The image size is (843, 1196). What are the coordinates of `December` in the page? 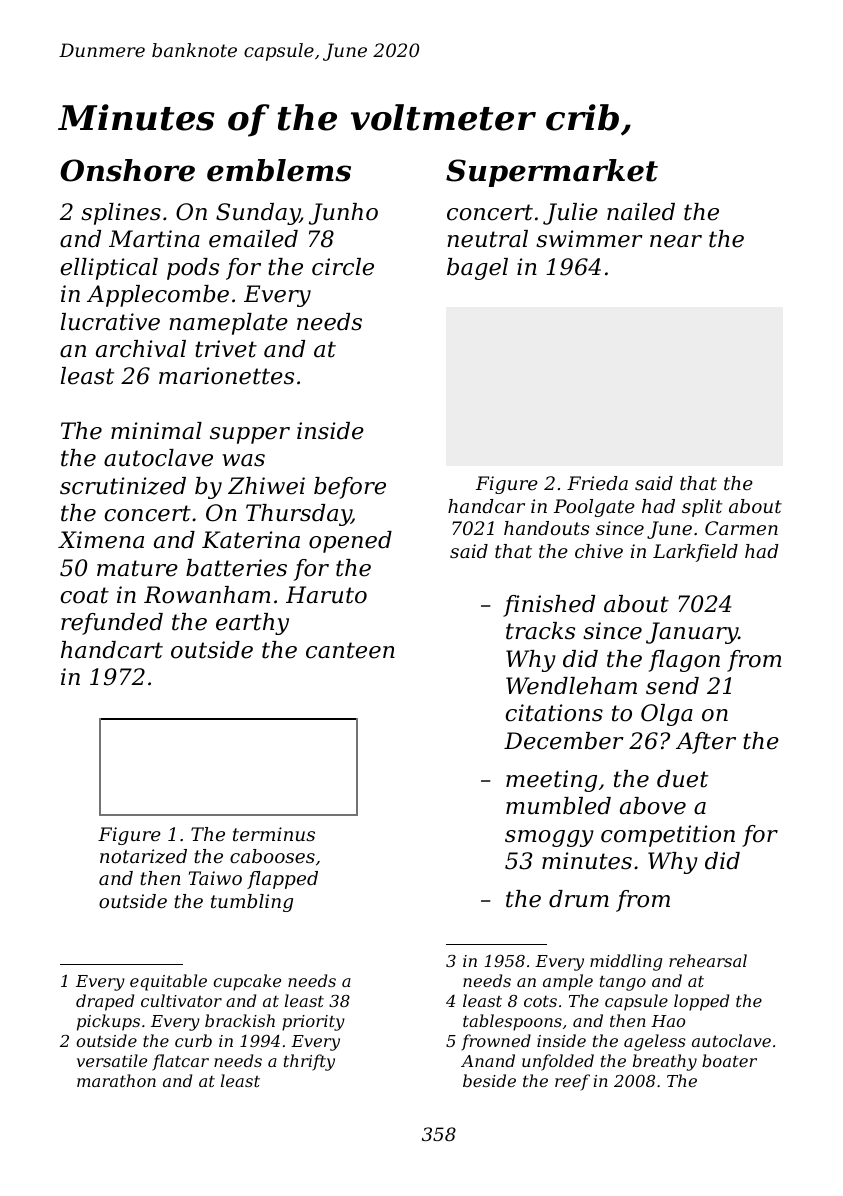 It's located at (564, 741).
